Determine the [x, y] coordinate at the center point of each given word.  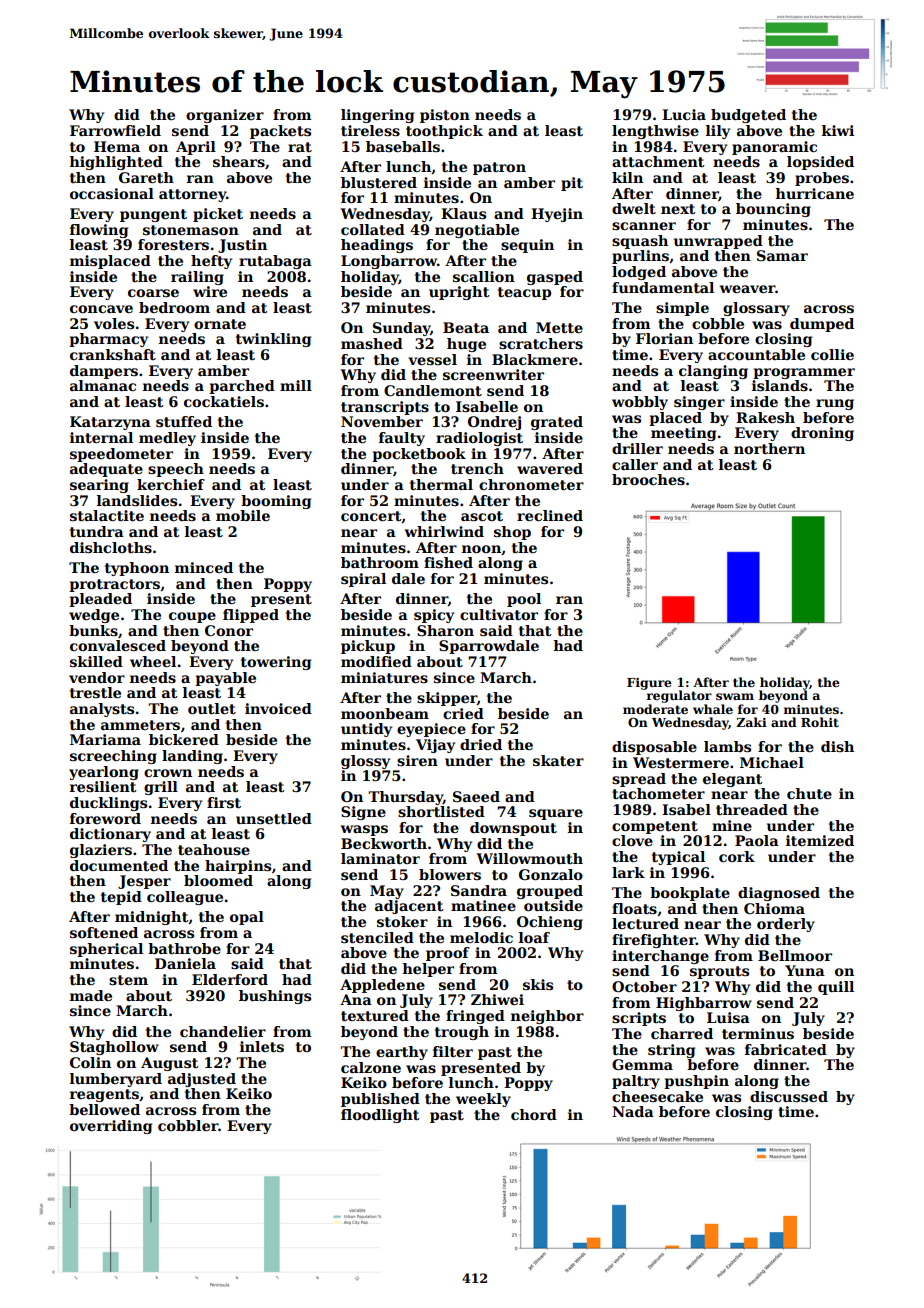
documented [119, 865]
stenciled [377, 937]
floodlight [380, 1116]
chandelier [223, 1031]
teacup [524, 293]
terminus [758, 1033]
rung [835, 404]
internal [101, 437]
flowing [99, 231]
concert [371, 517]
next [678, 209]
